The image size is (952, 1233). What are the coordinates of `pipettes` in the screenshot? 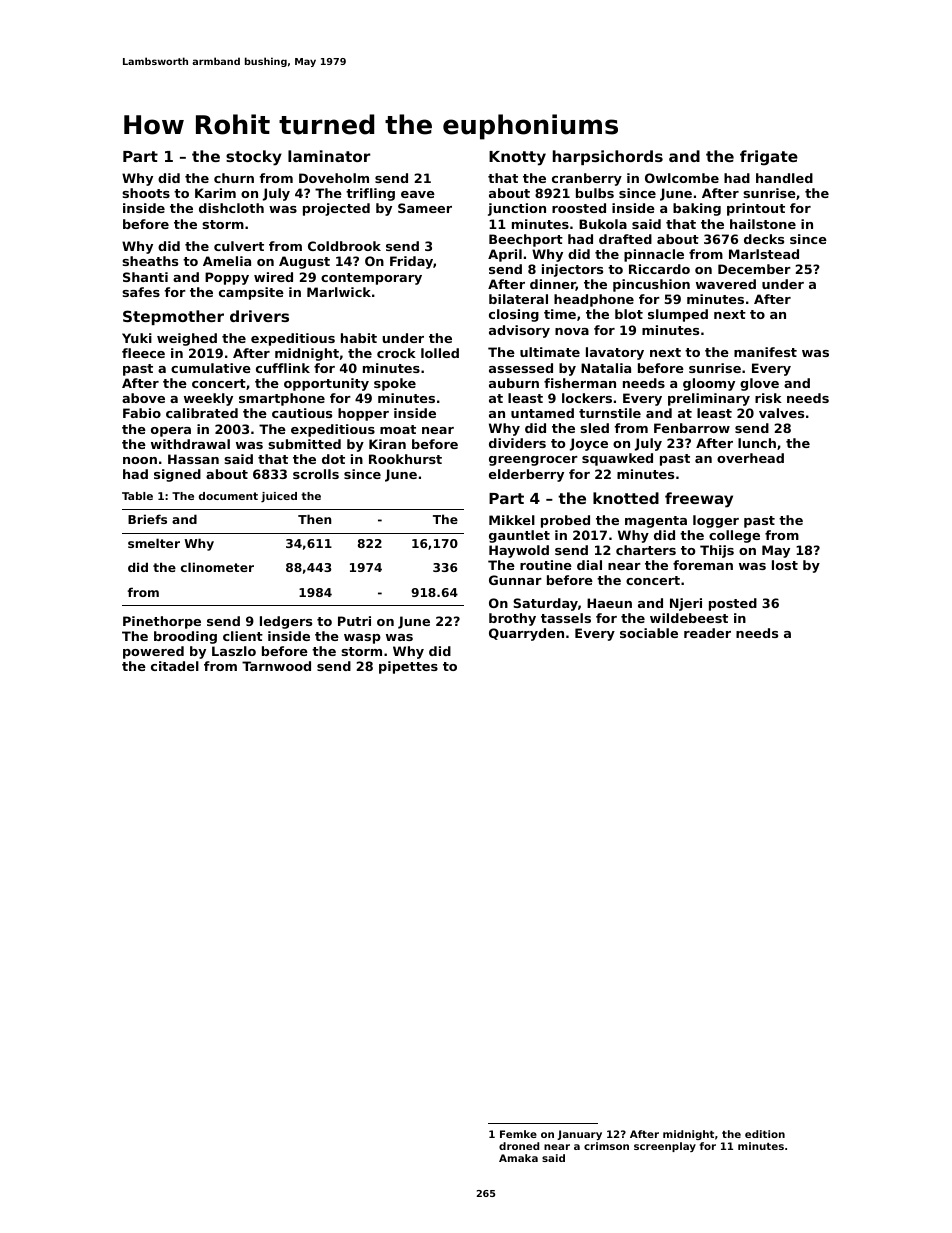 It's located at (408, 667).
